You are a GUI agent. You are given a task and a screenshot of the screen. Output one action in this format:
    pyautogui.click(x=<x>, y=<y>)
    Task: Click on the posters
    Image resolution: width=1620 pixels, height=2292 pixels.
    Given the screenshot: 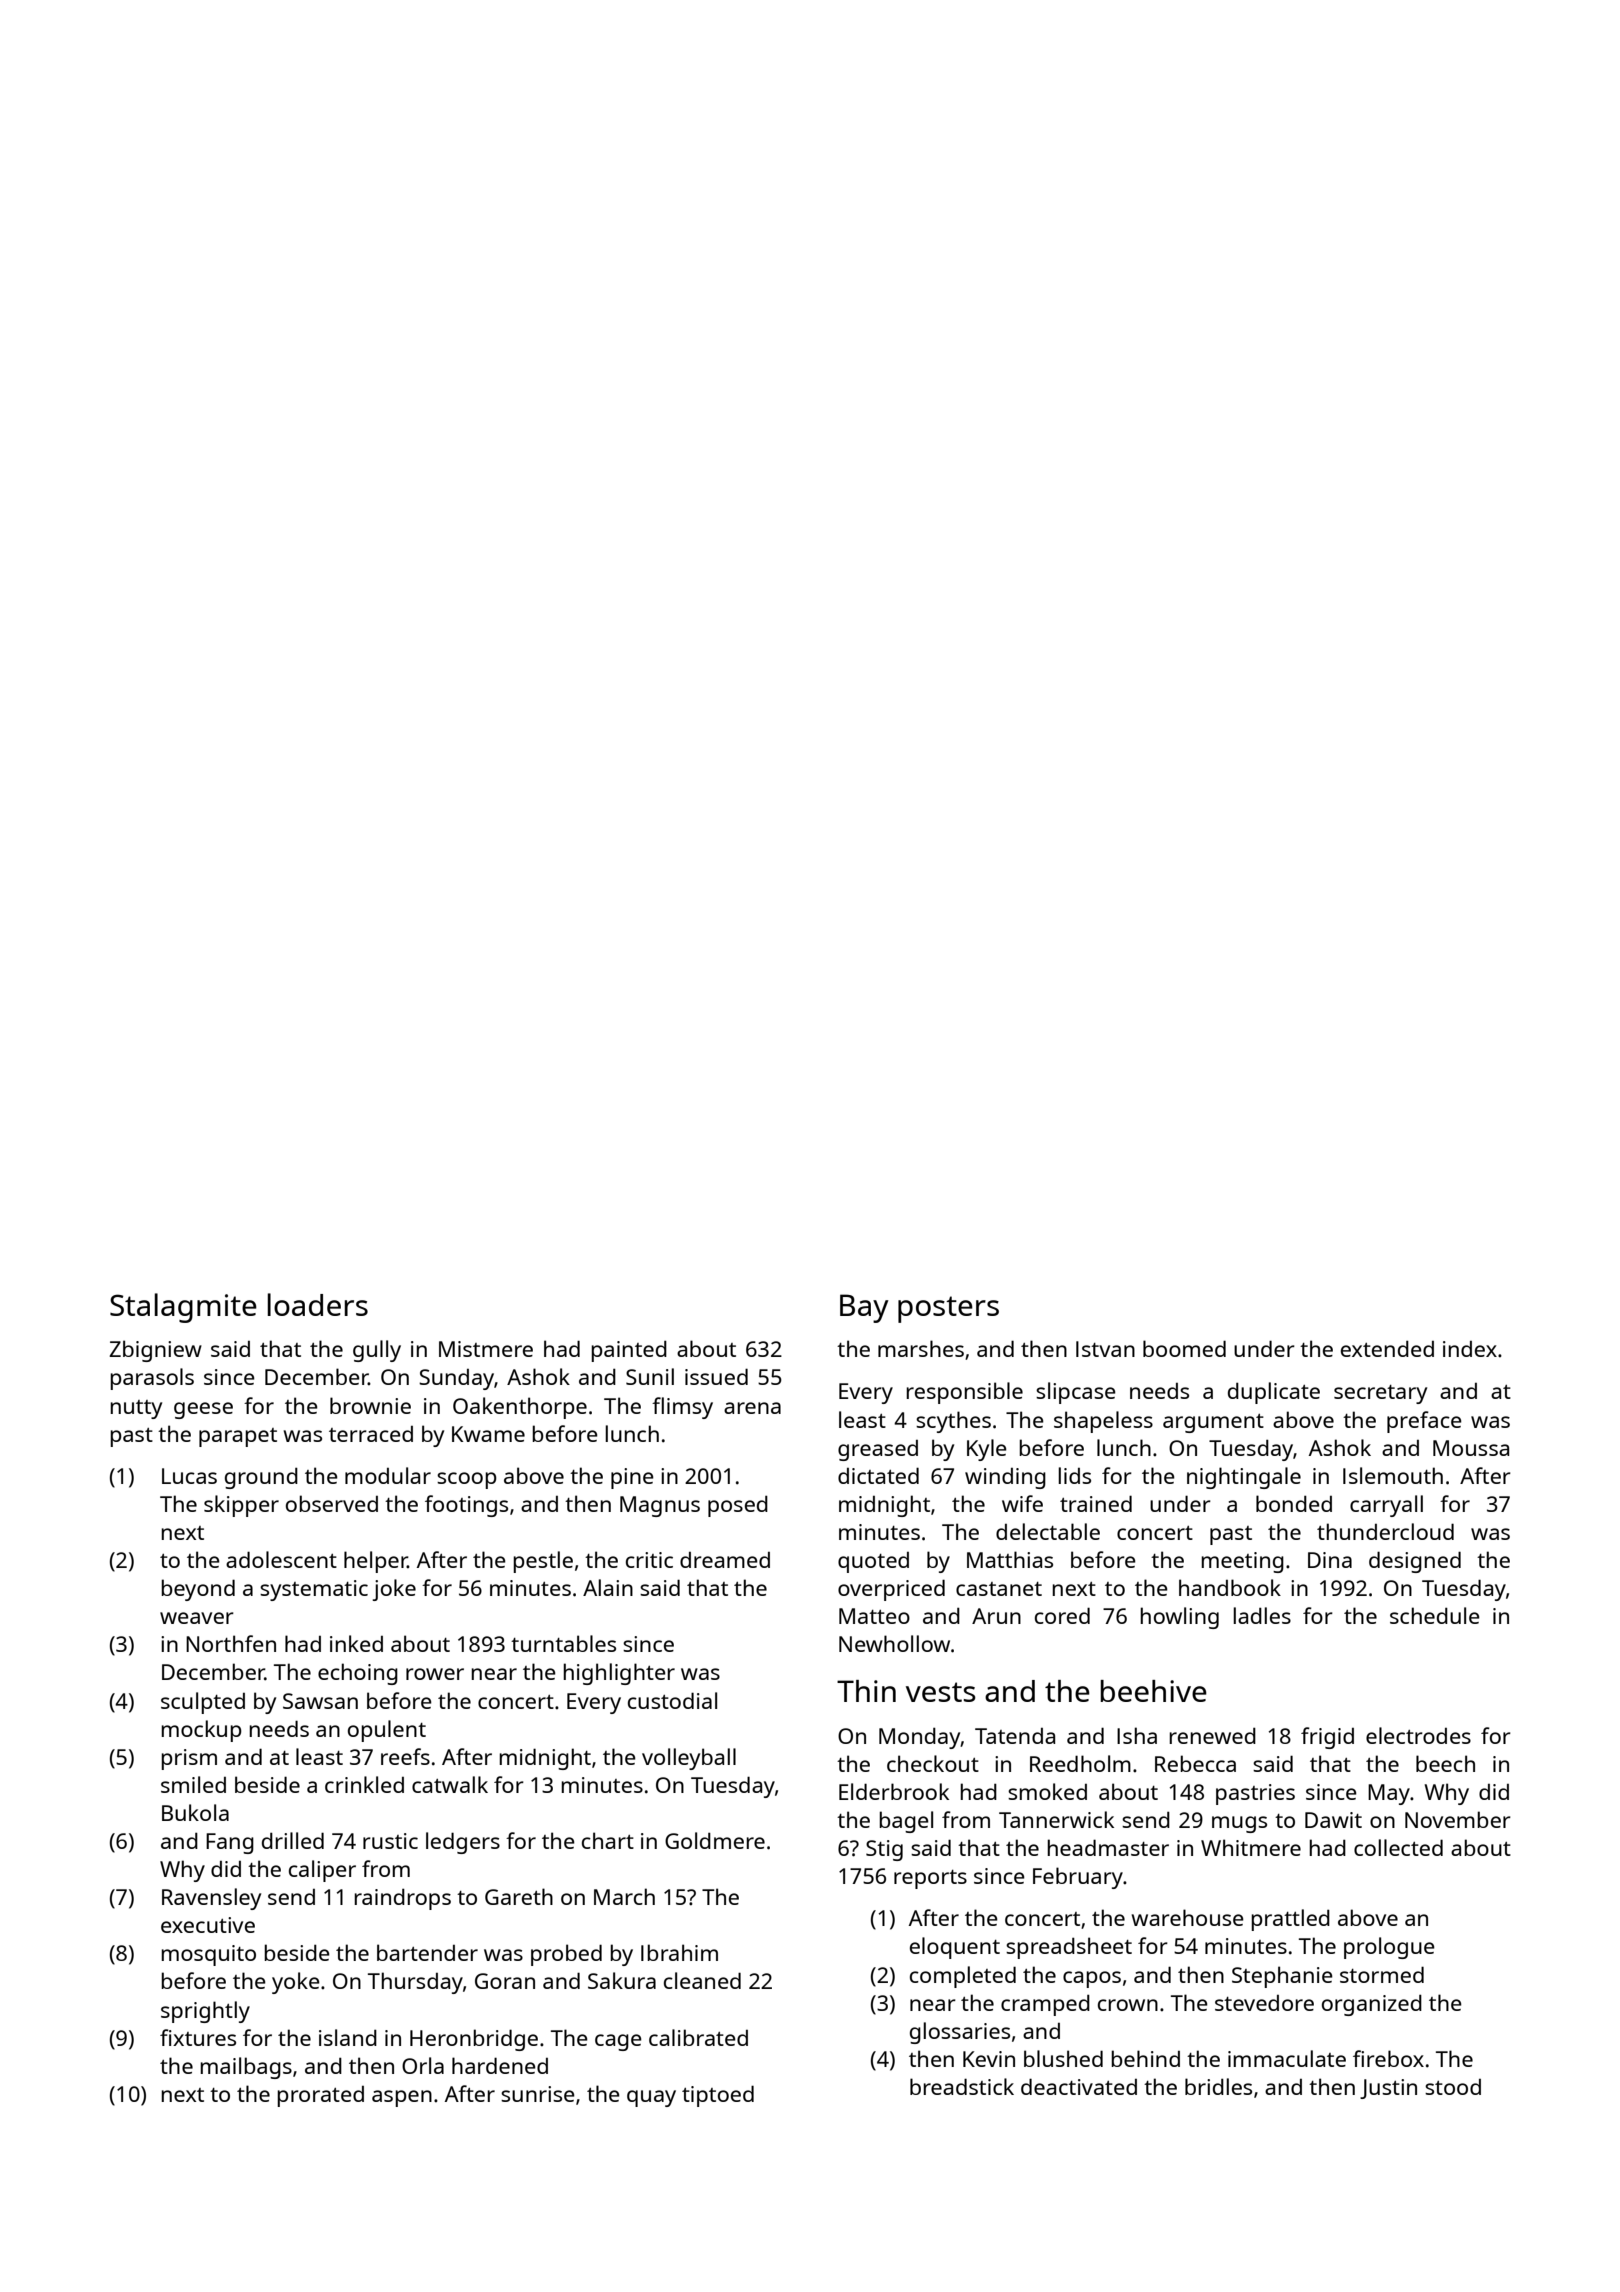 What is the action you would take?
    pyautogui.click(x=948, y=1309)
